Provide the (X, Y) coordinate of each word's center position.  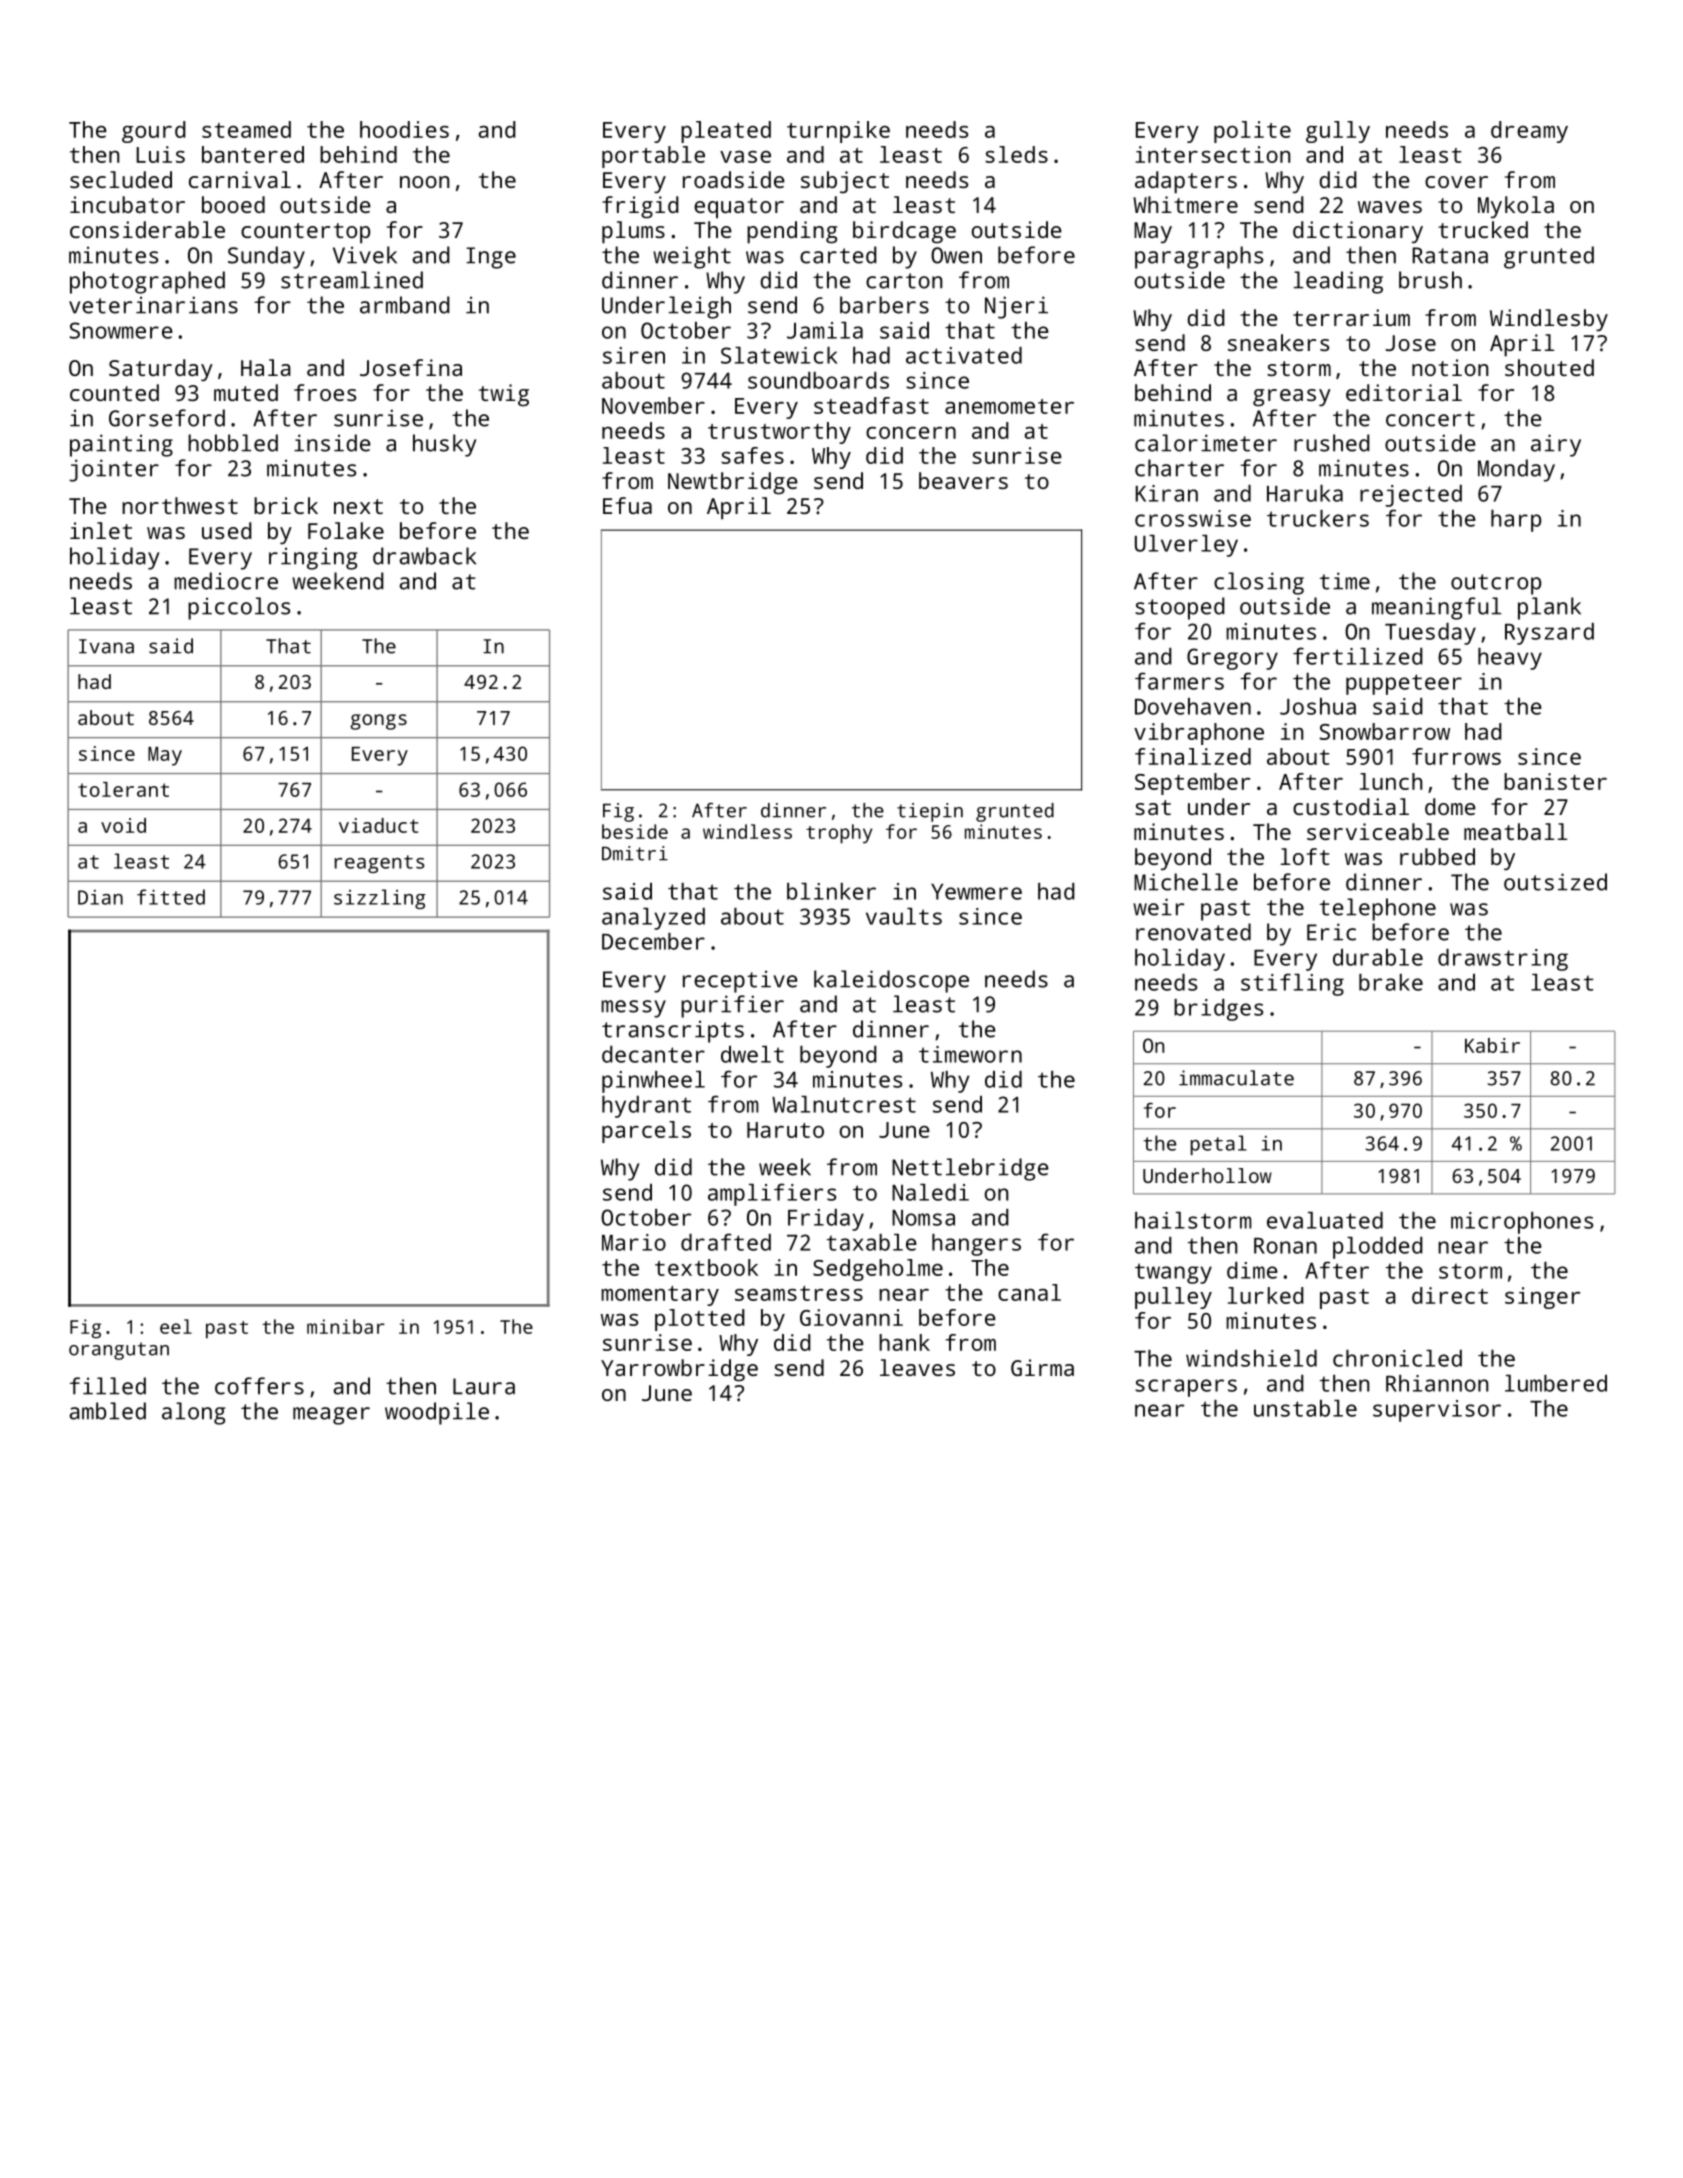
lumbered (1556, 1383)
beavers (963, 480)
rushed (1332, 443)
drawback (424, 556)
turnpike (838, 132)
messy (633, 1009)
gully (1338, 132)
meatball (1515, 831)
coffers (259, 1386)
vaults (904, 916)
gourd (154, 132)
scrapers (1186, 1388)
